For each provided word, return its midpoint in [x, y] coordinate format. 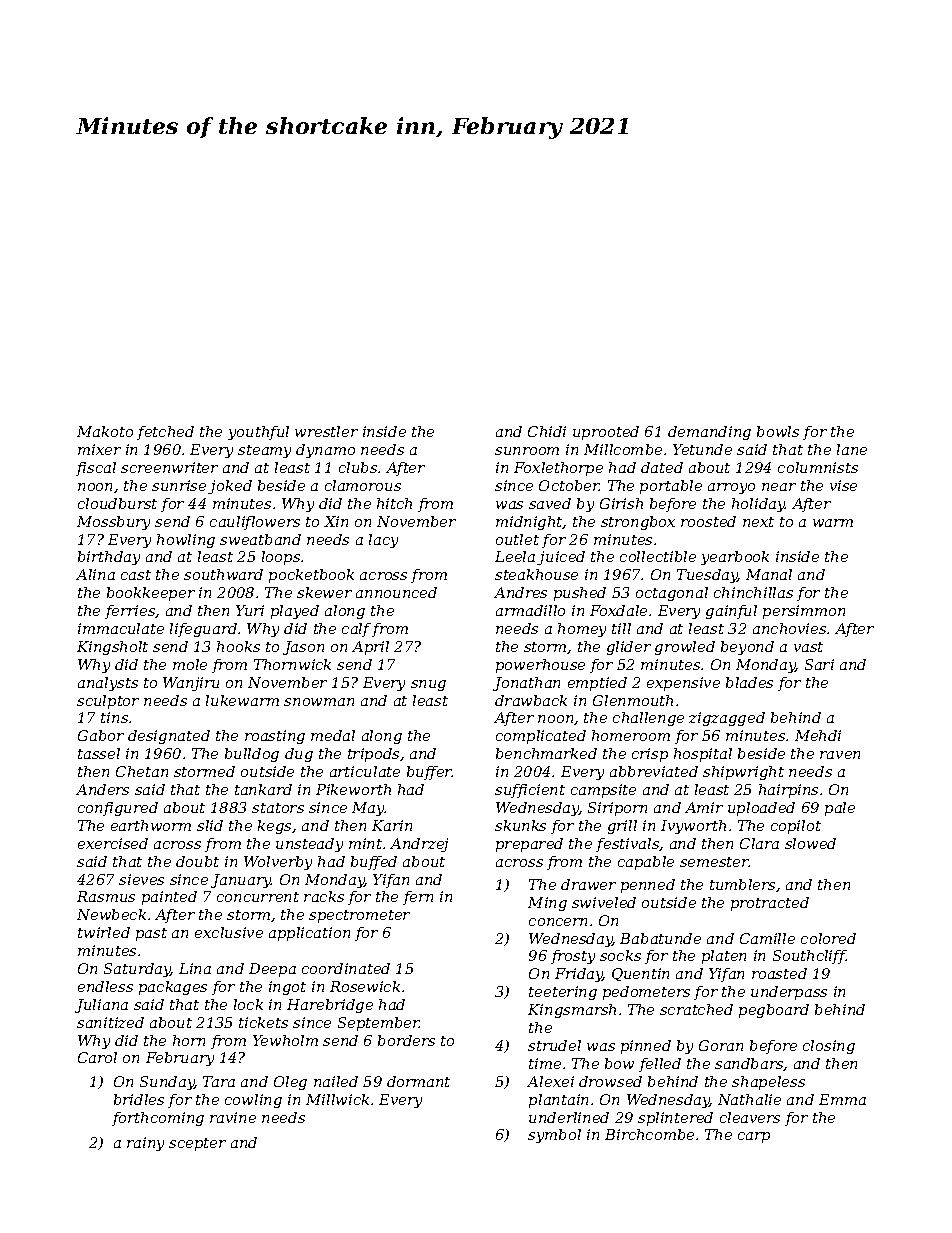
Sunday [167, 1083]
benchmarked [546, 753]
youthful [258, 433]
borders [406, 1040]
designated [169, 737]
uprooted [606, 433]
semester [714, 862]
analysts [108, 684]
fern [418, 898]
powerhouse [540, 666]
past [151, 934]
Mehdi [818, 735]
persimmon [804, 612]
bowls [778, 431]
